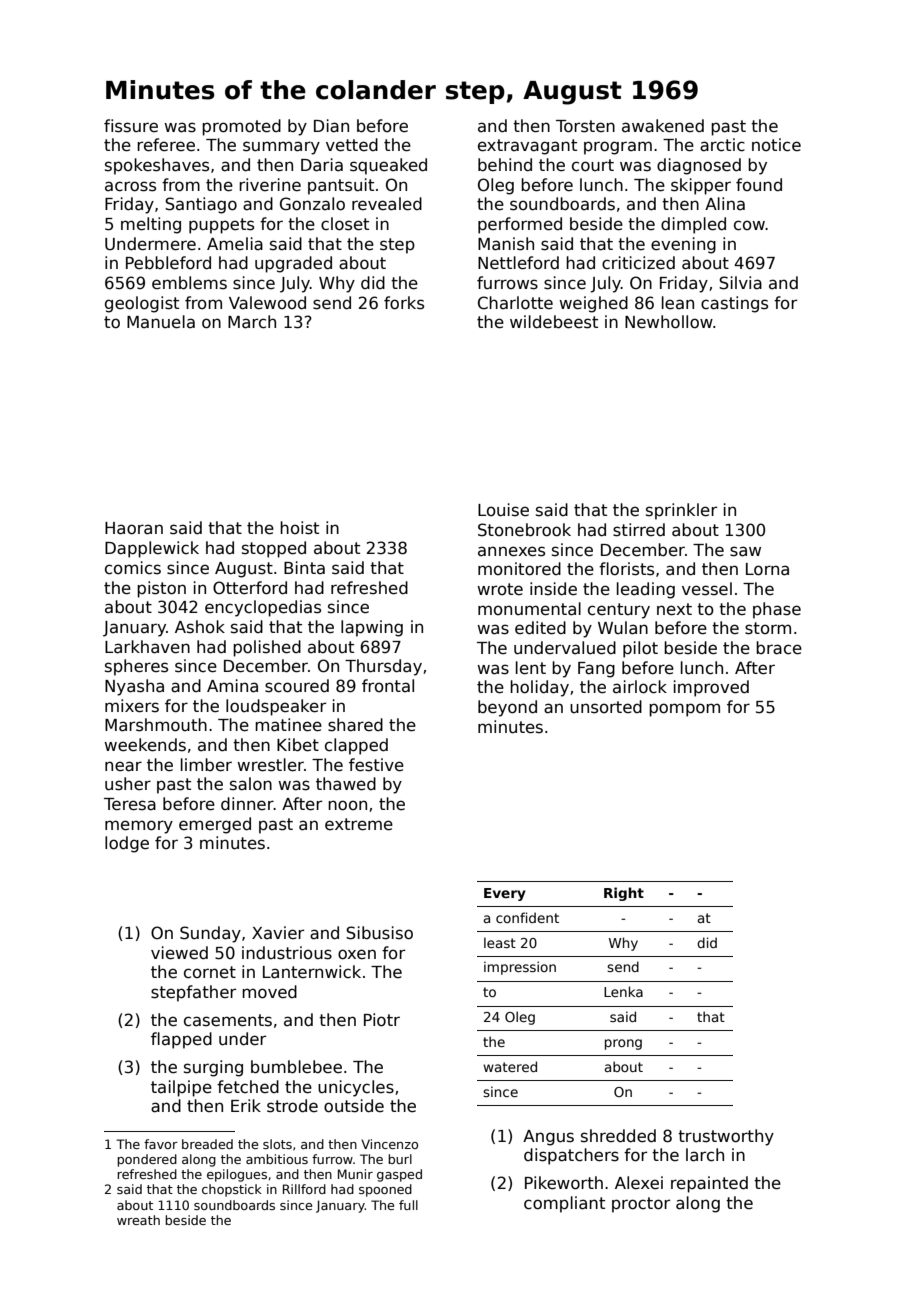 The width and height of the document is (908, 1316). Describe the element at coordinates (408, 1205) in the document. I see `full` at that location.
